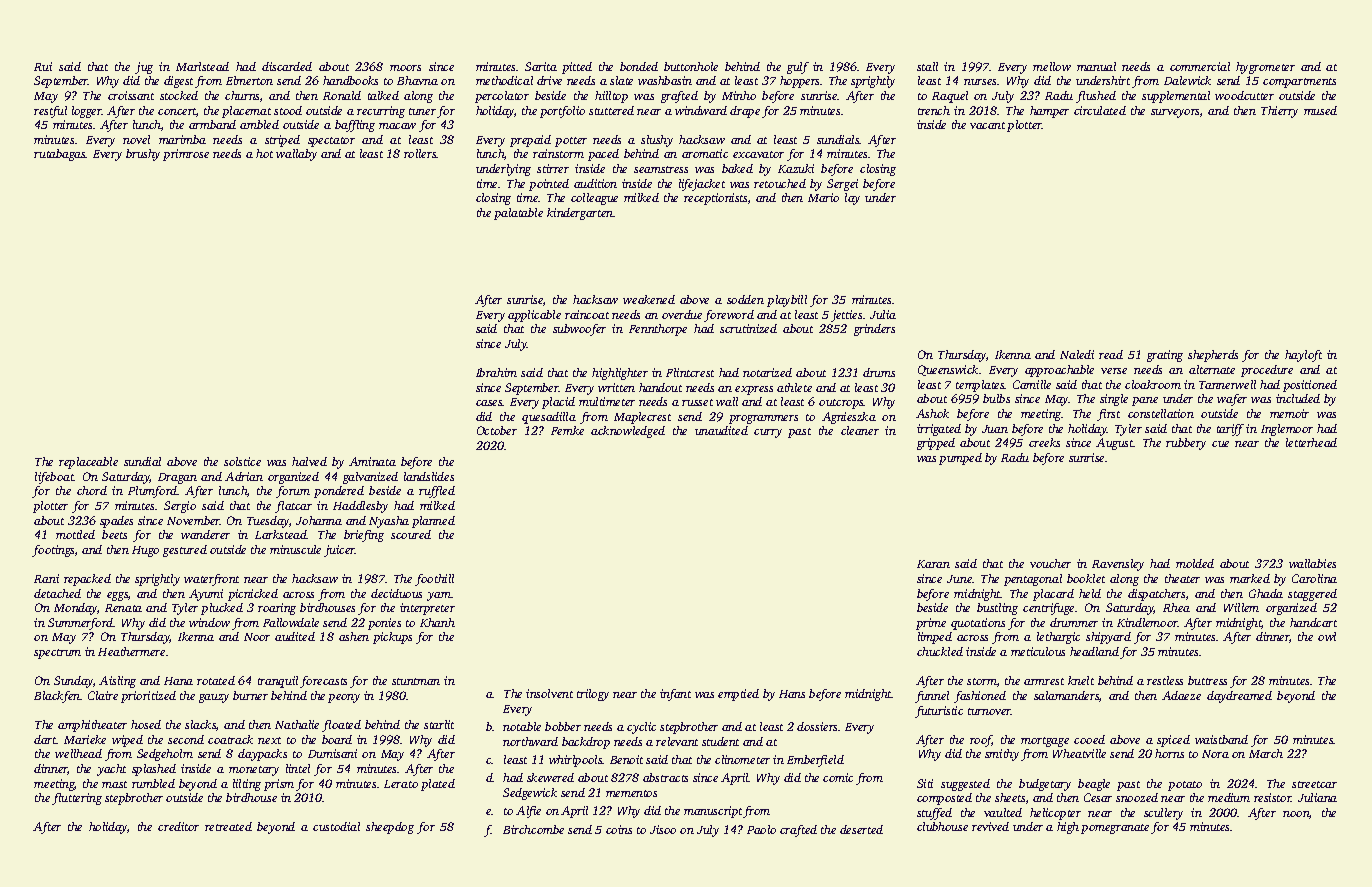 Image resolution: width=1372 pixels, height=887 pixels. Describe the element at coordinates (50, 112) in the screenshot. I see `restful` at that location.
